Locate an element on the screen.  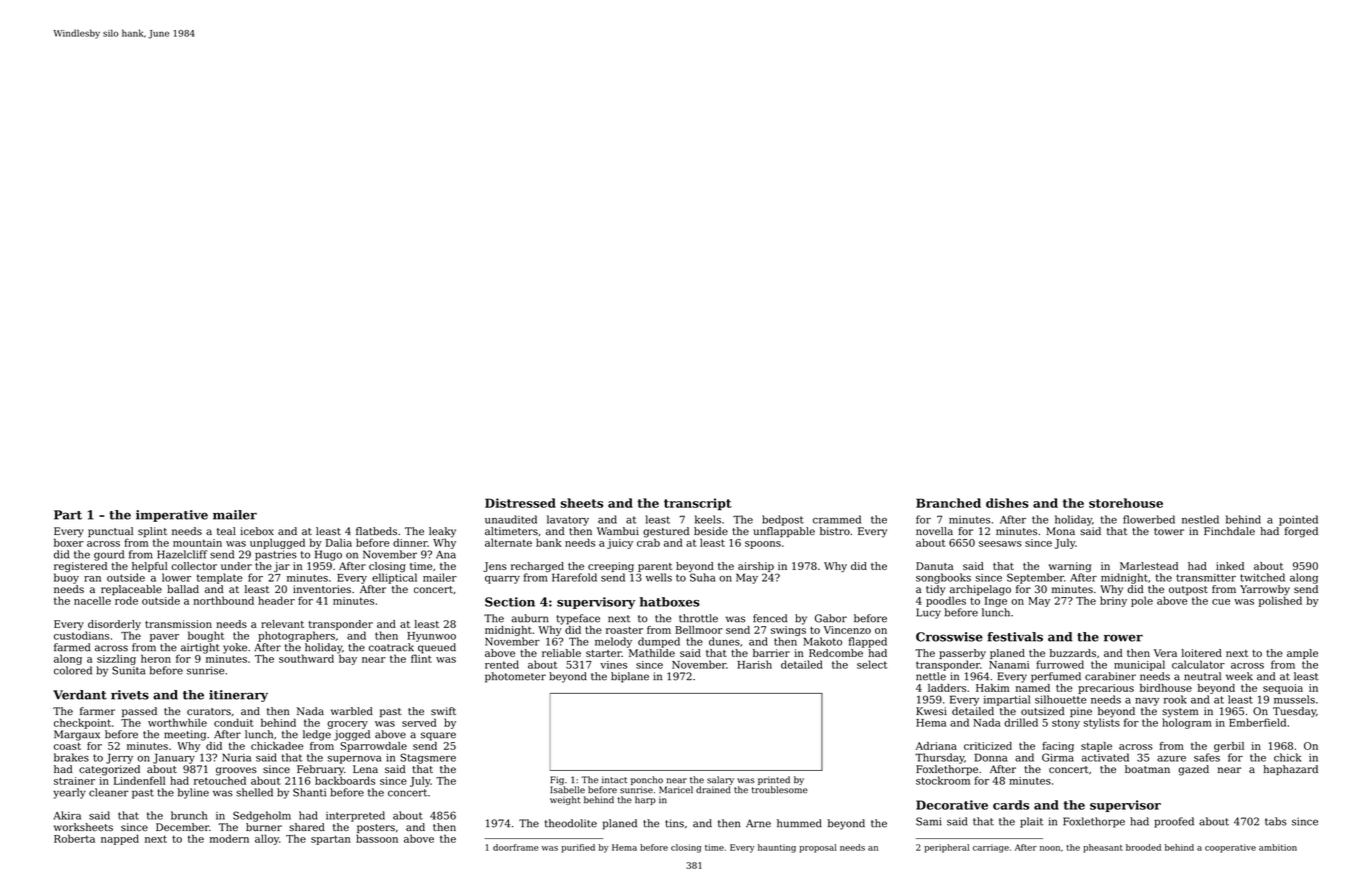
Roberta is located at coordinates (74, 838).
